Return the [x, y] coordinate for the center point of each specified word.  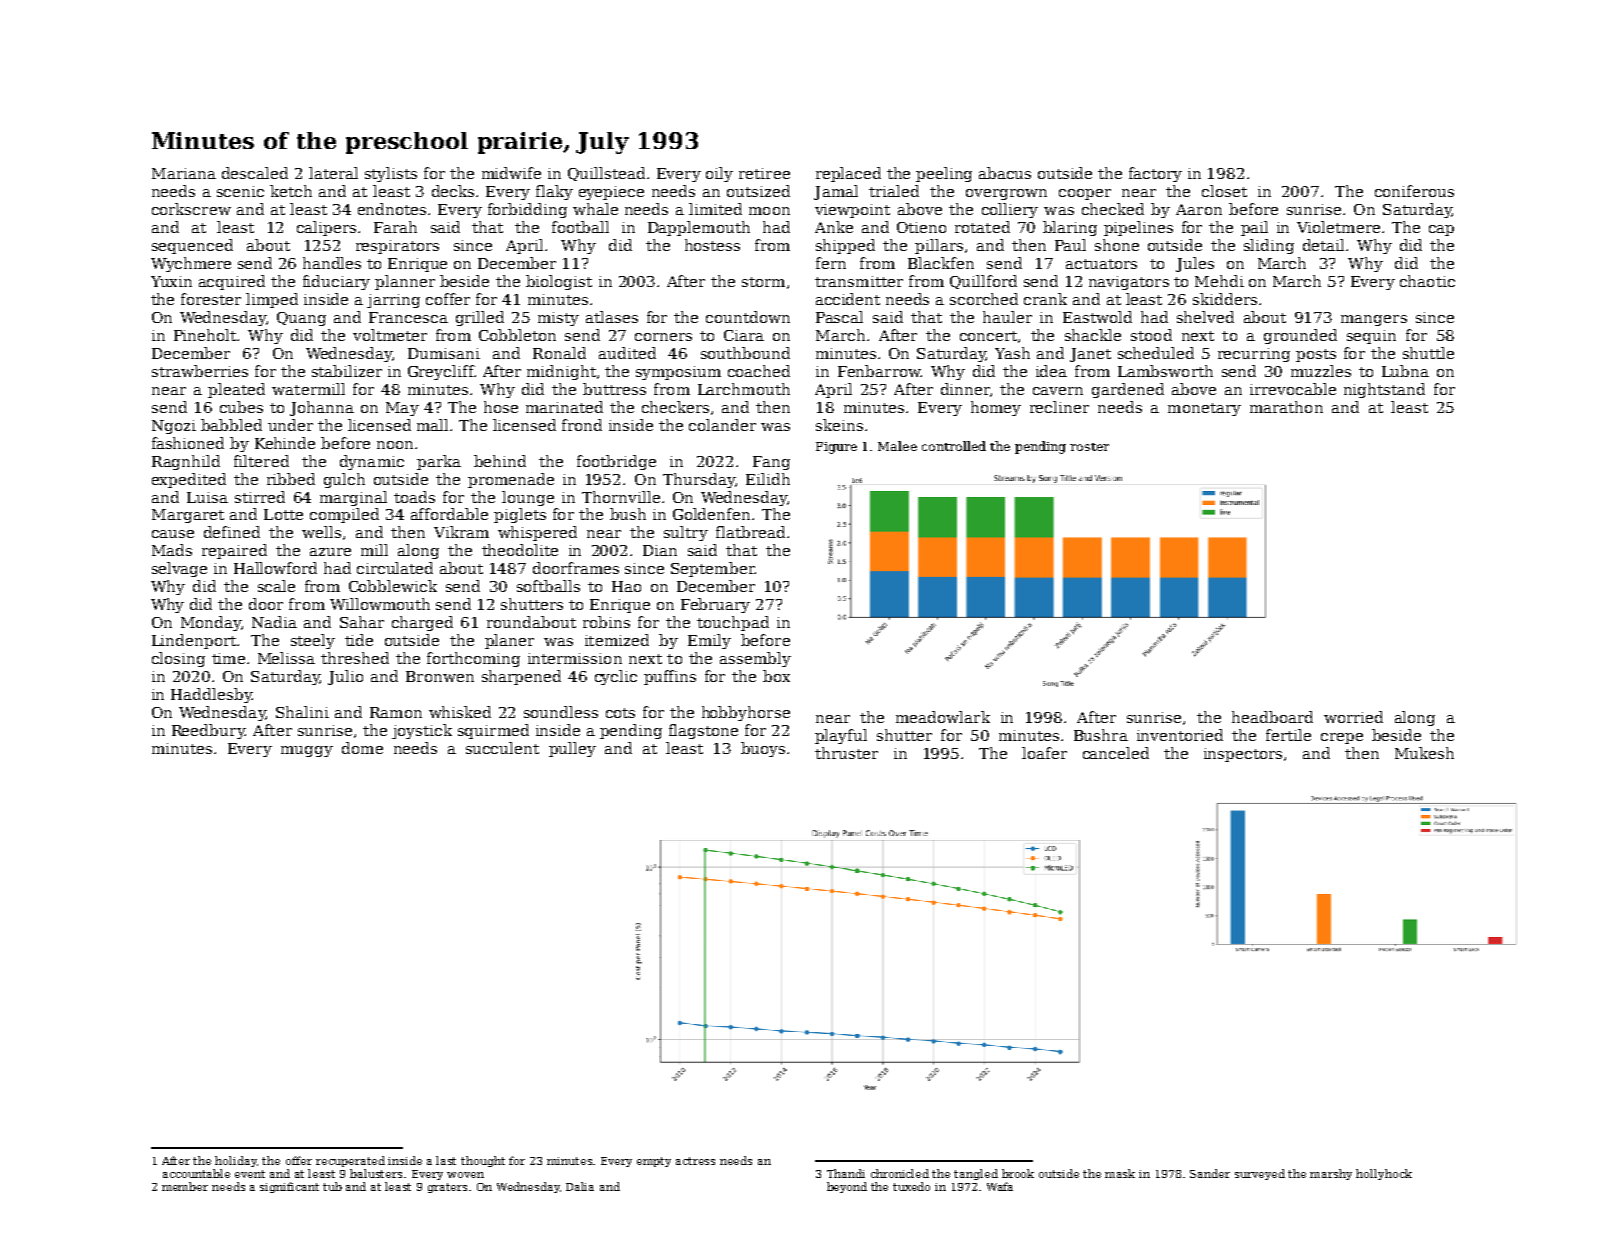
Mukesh [1424, 753]
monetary [1204, 409]
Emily [709, 641]
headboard [1272, 717]
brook [1018, 1173]
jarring [393, 301]
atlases [612, 317]
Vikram [461, 532]
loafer [1044, 753]
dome [362, 748]
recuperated [350, 1161]
